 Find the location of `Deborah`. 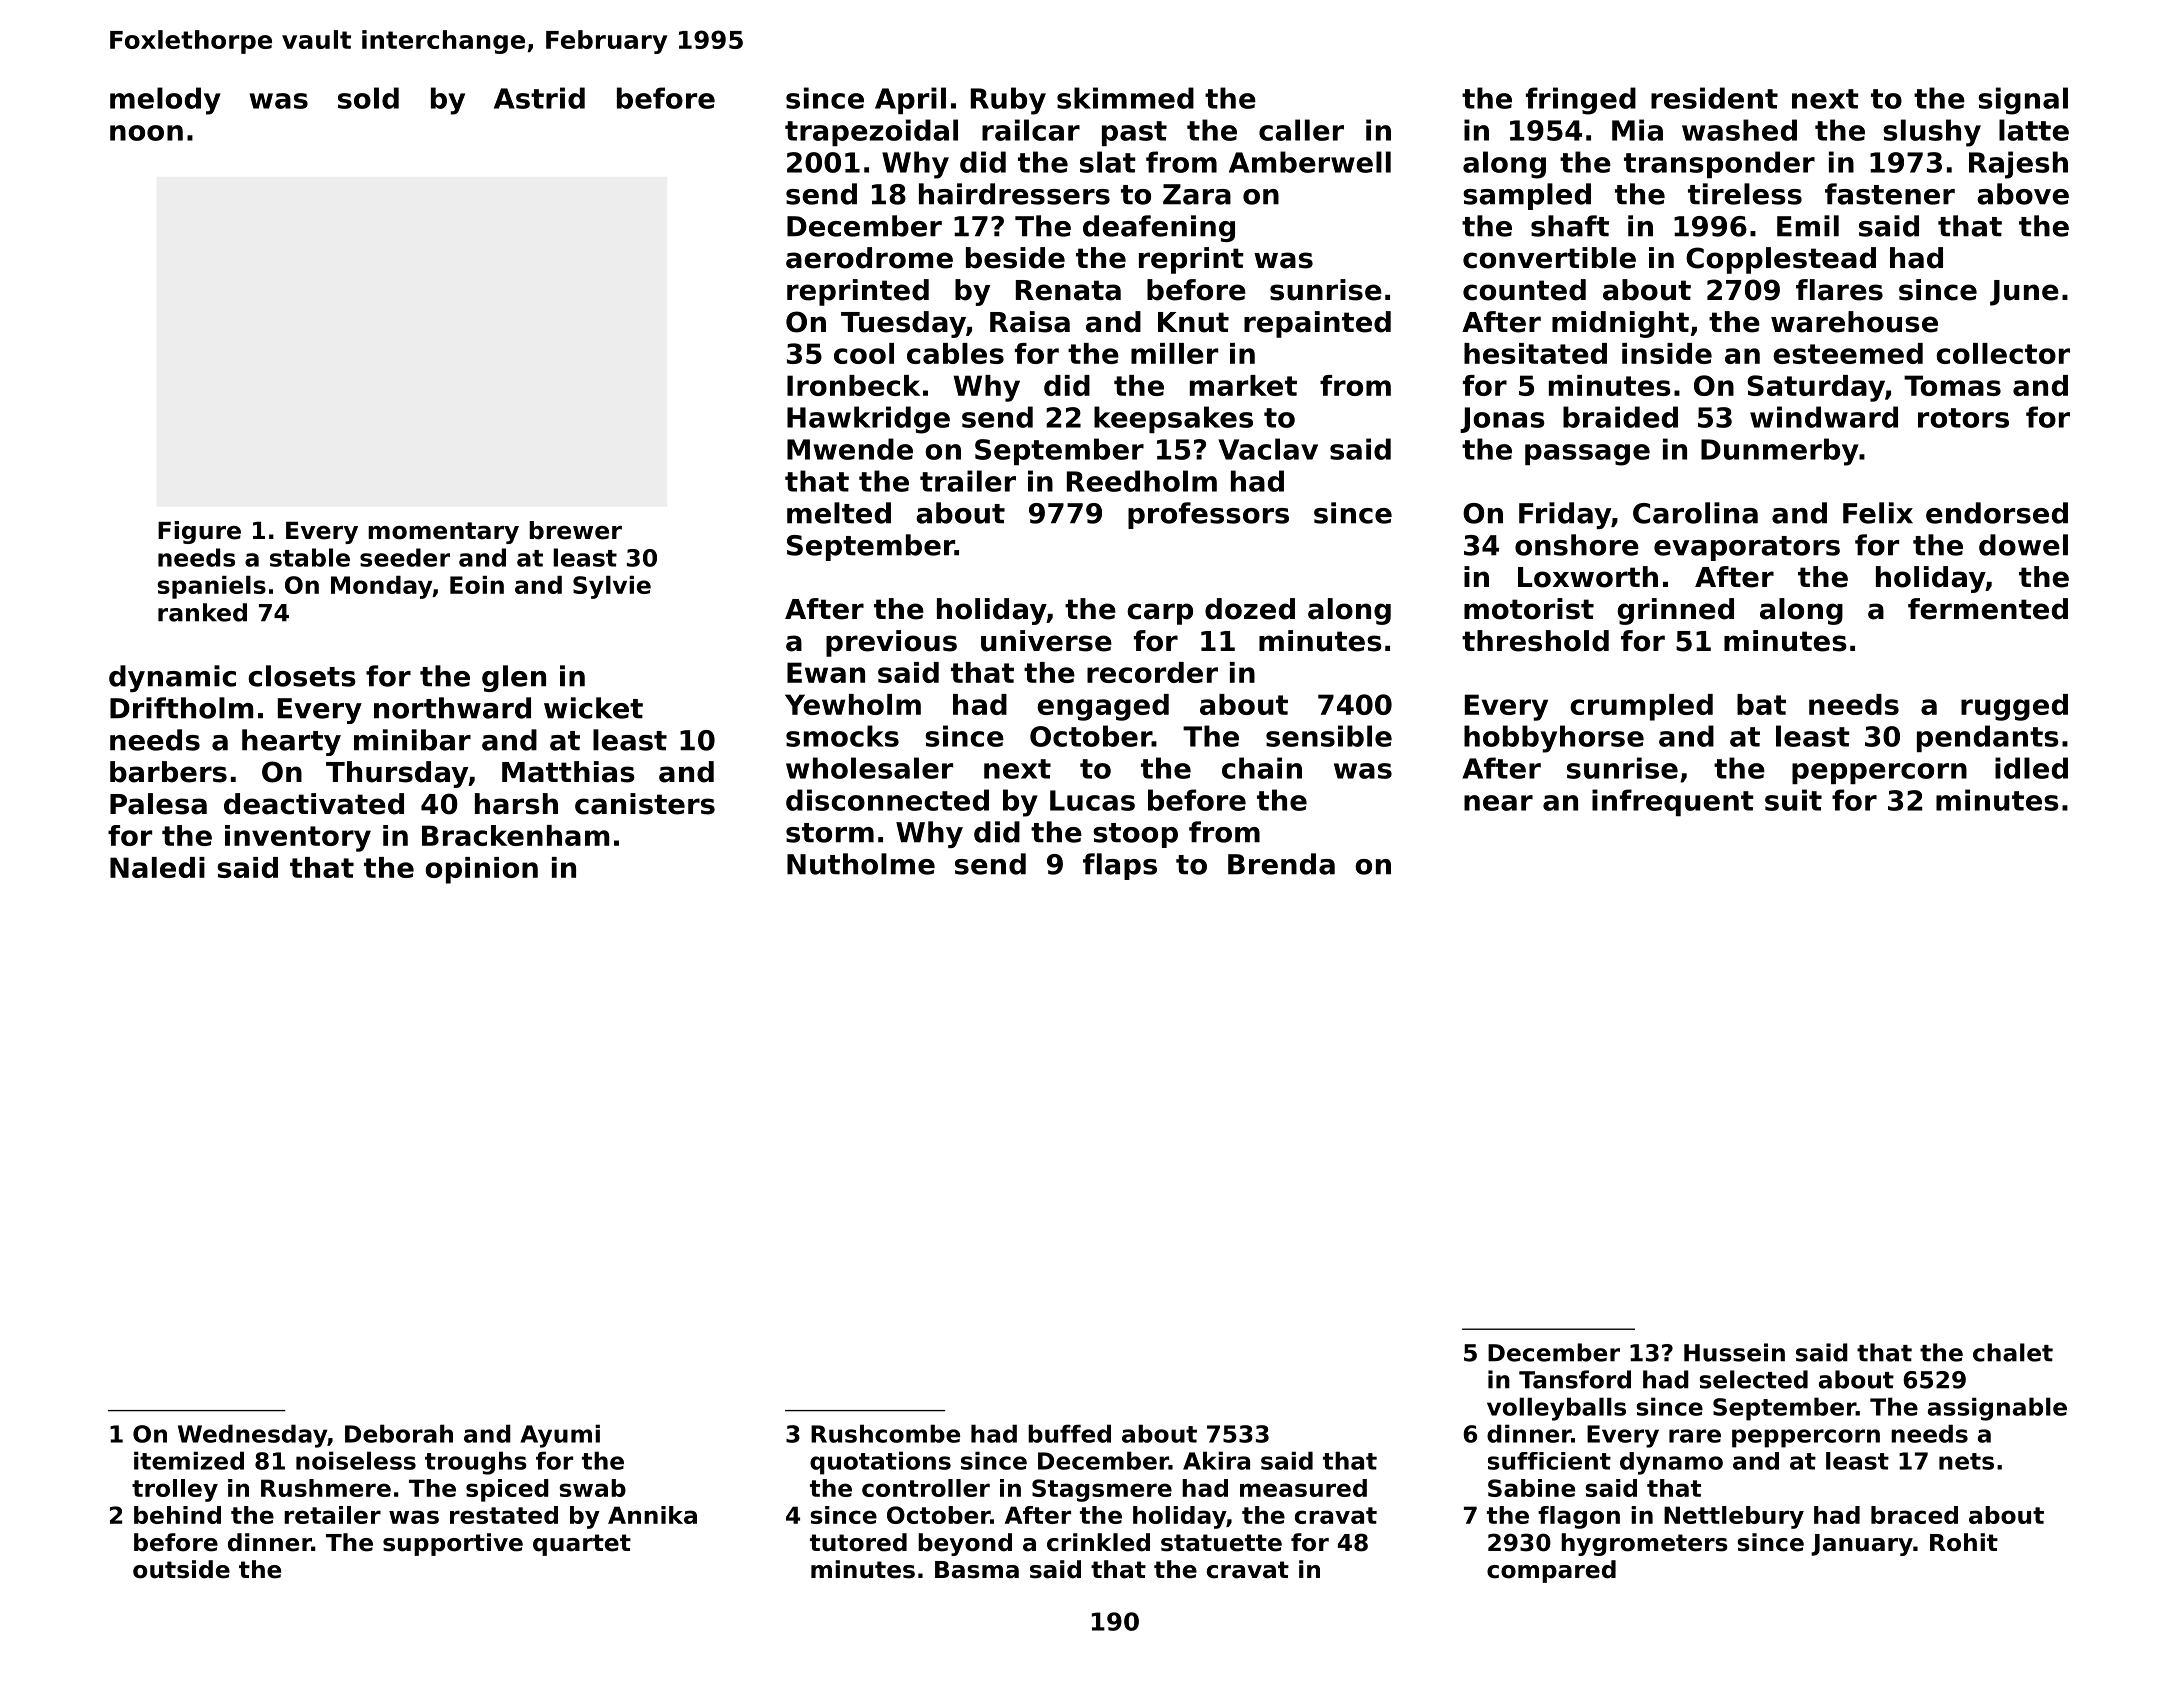

Deborah is located at coordinates (399, 1433).
